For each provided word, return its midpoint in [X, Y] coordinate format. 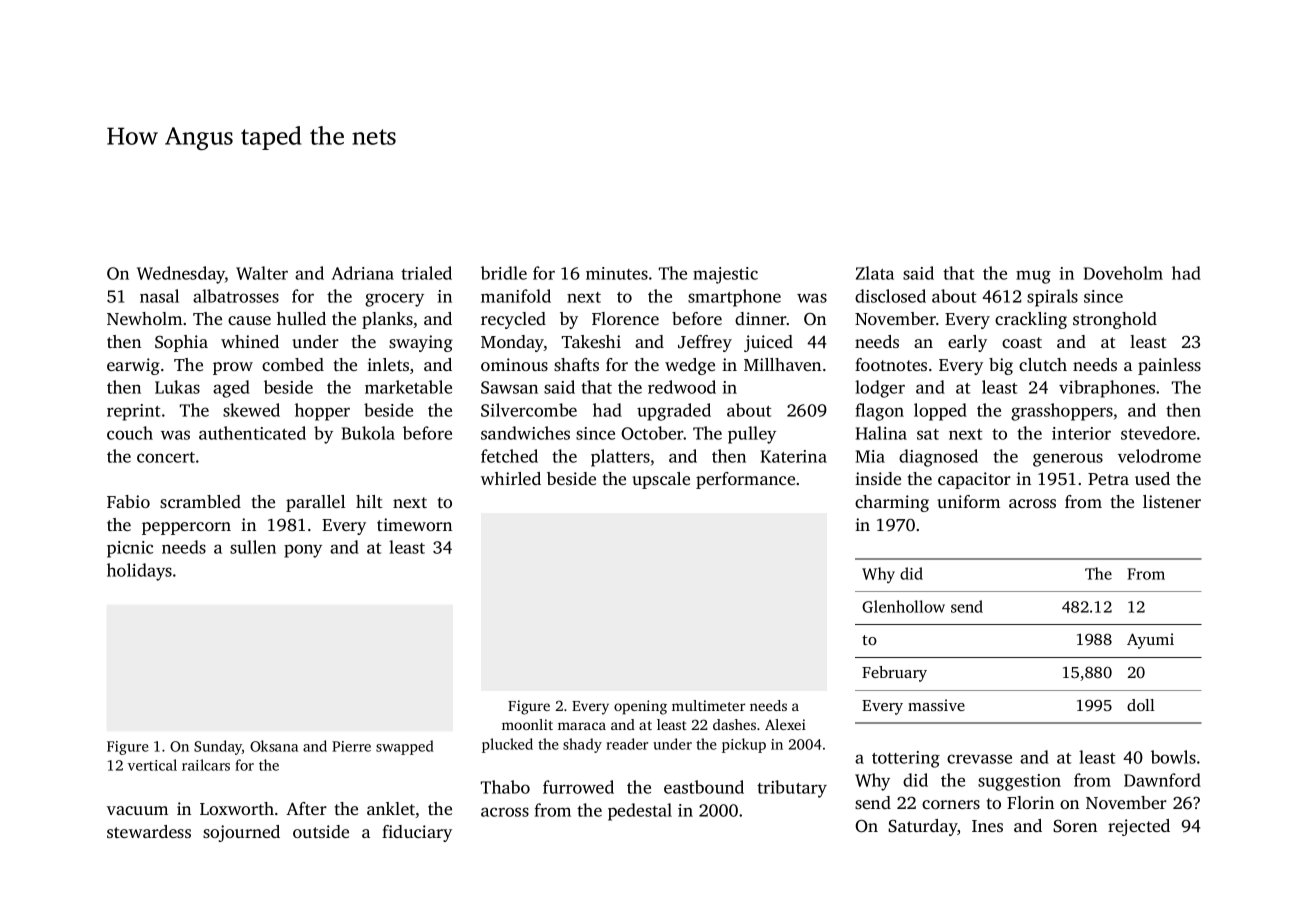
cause [249, 320]
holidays [139, 572]
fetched [509, 456]
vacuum [137, 810]
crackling [1031, 320]
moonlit [527, 724]
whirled [511, 478]
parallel [315, 503]
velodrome [1159, 456]
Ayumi [1150, 641]
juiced [768, 343]
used [1152, 478]
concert [166, 457]
